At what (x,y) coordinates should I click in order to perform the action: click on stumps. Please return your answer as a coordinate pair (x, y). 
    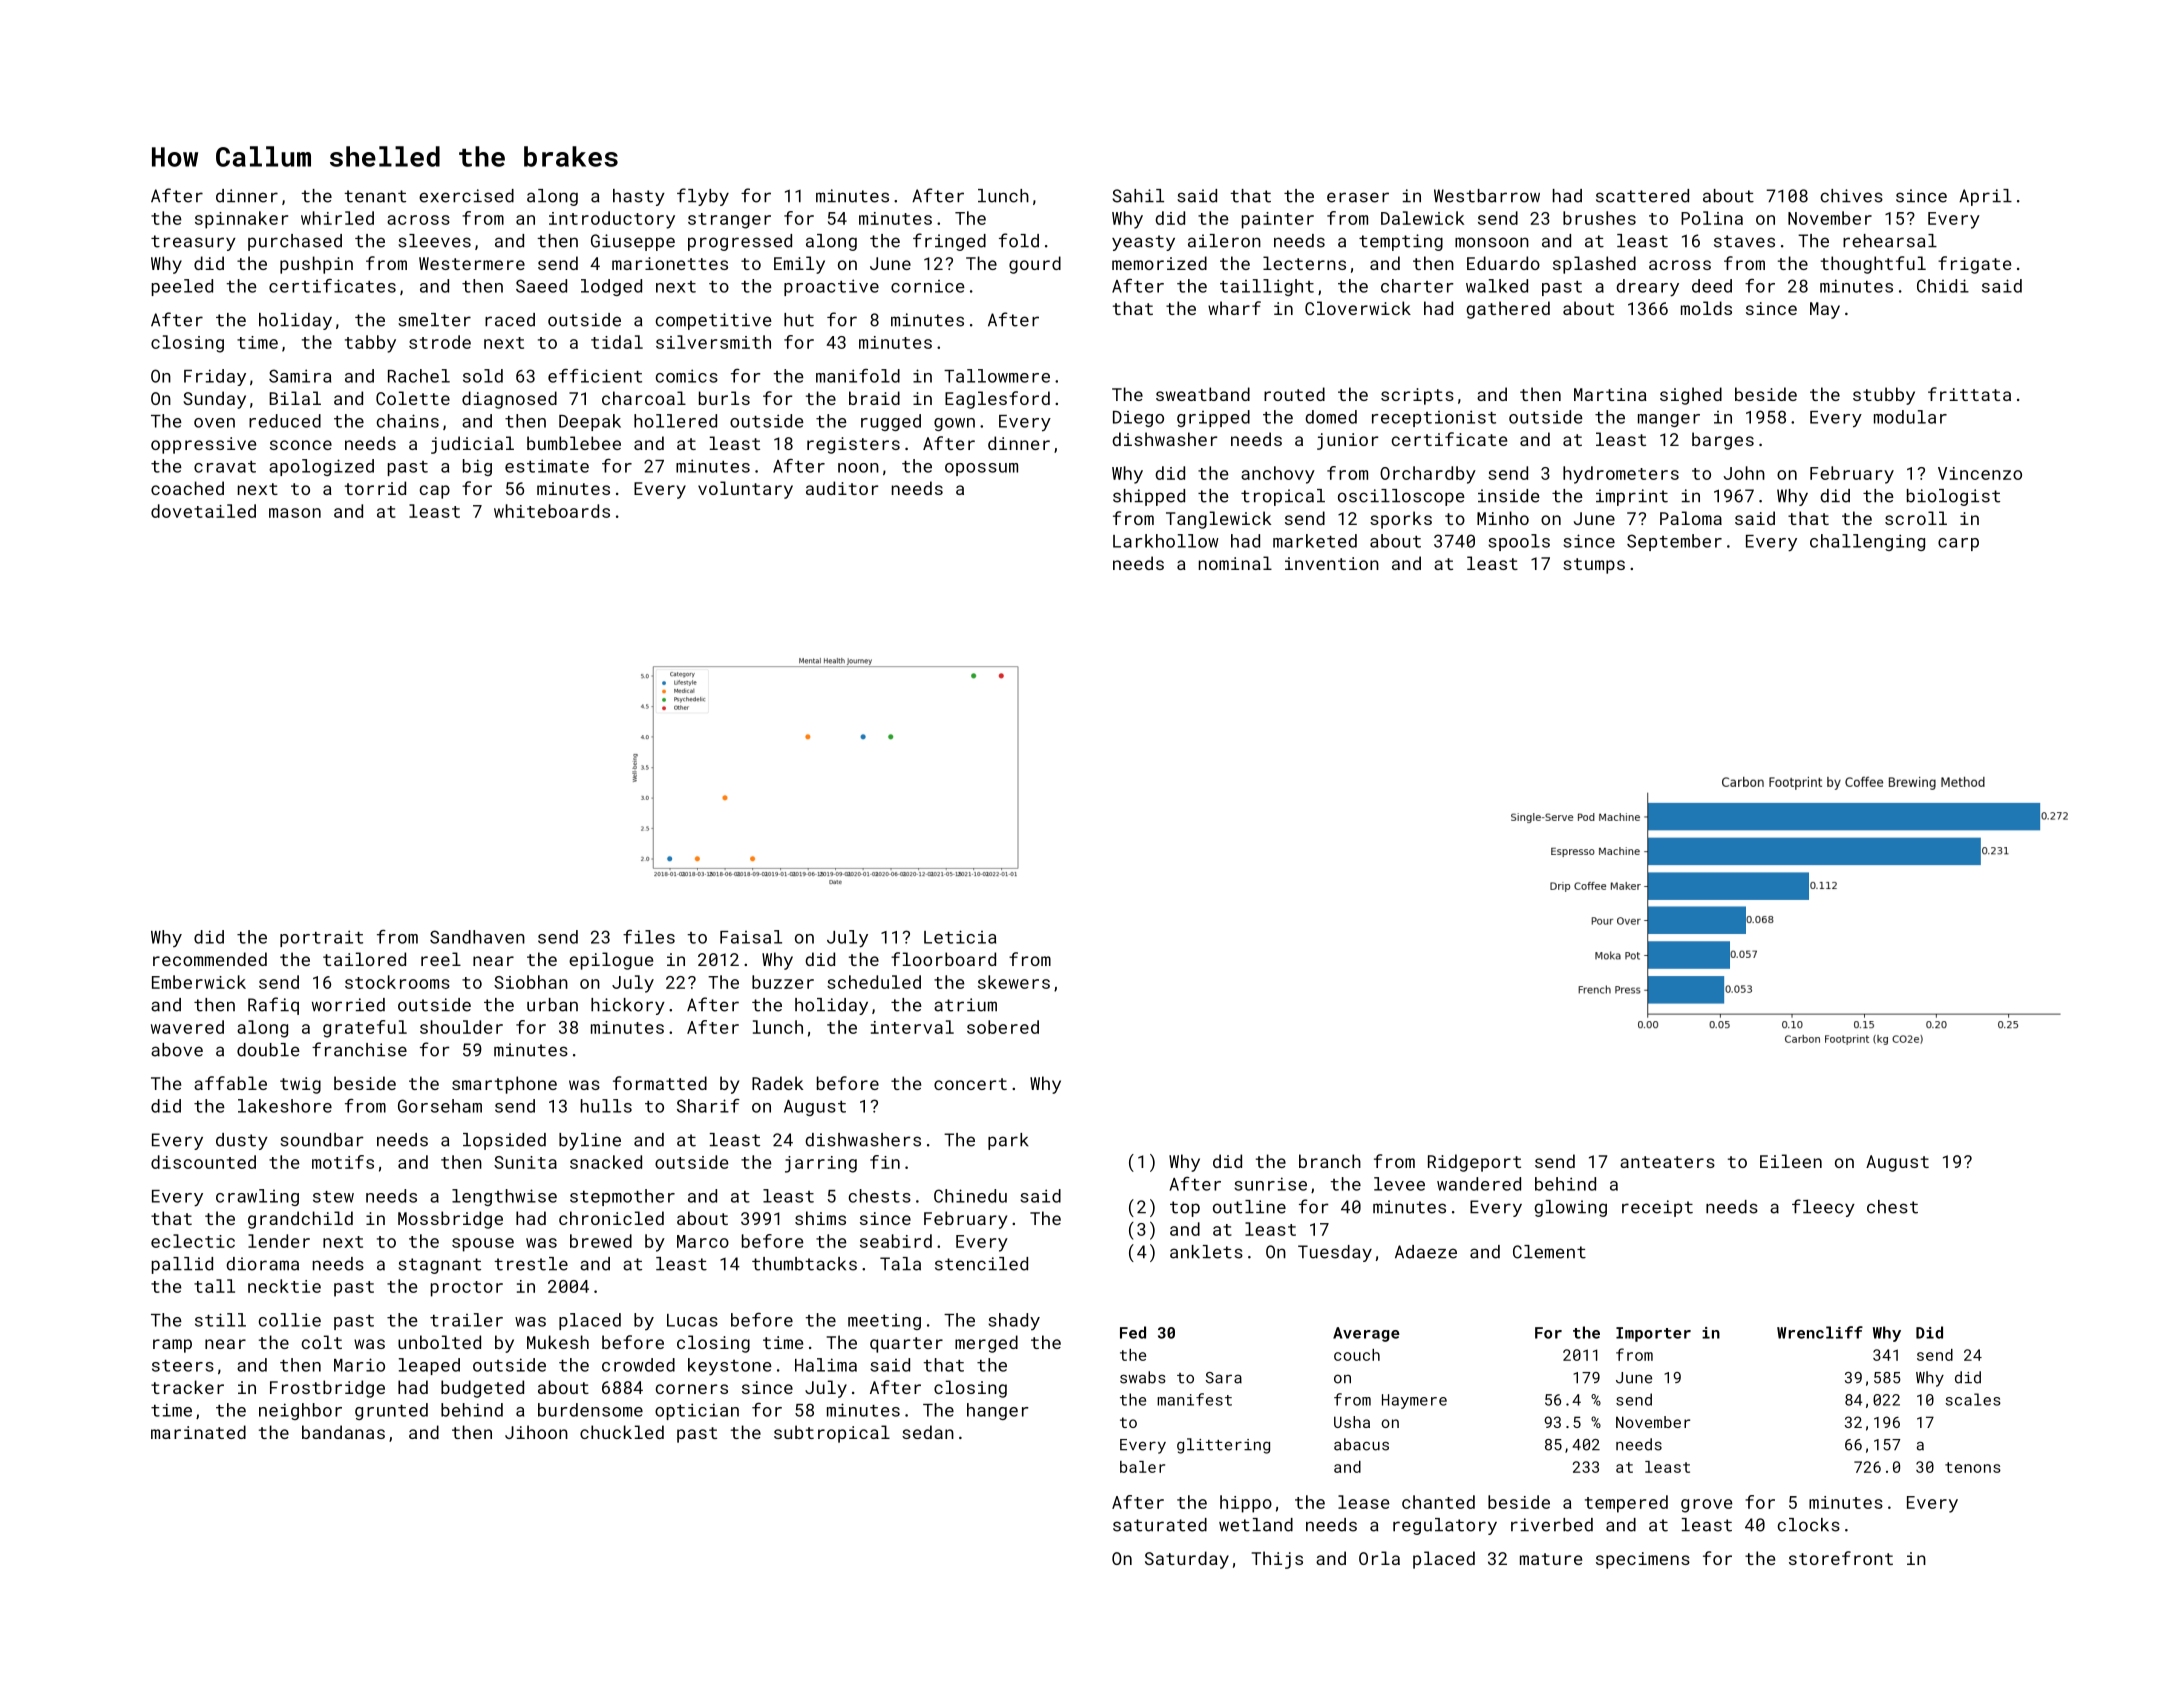
    Looking at the image, I should click on (1594, 566).
